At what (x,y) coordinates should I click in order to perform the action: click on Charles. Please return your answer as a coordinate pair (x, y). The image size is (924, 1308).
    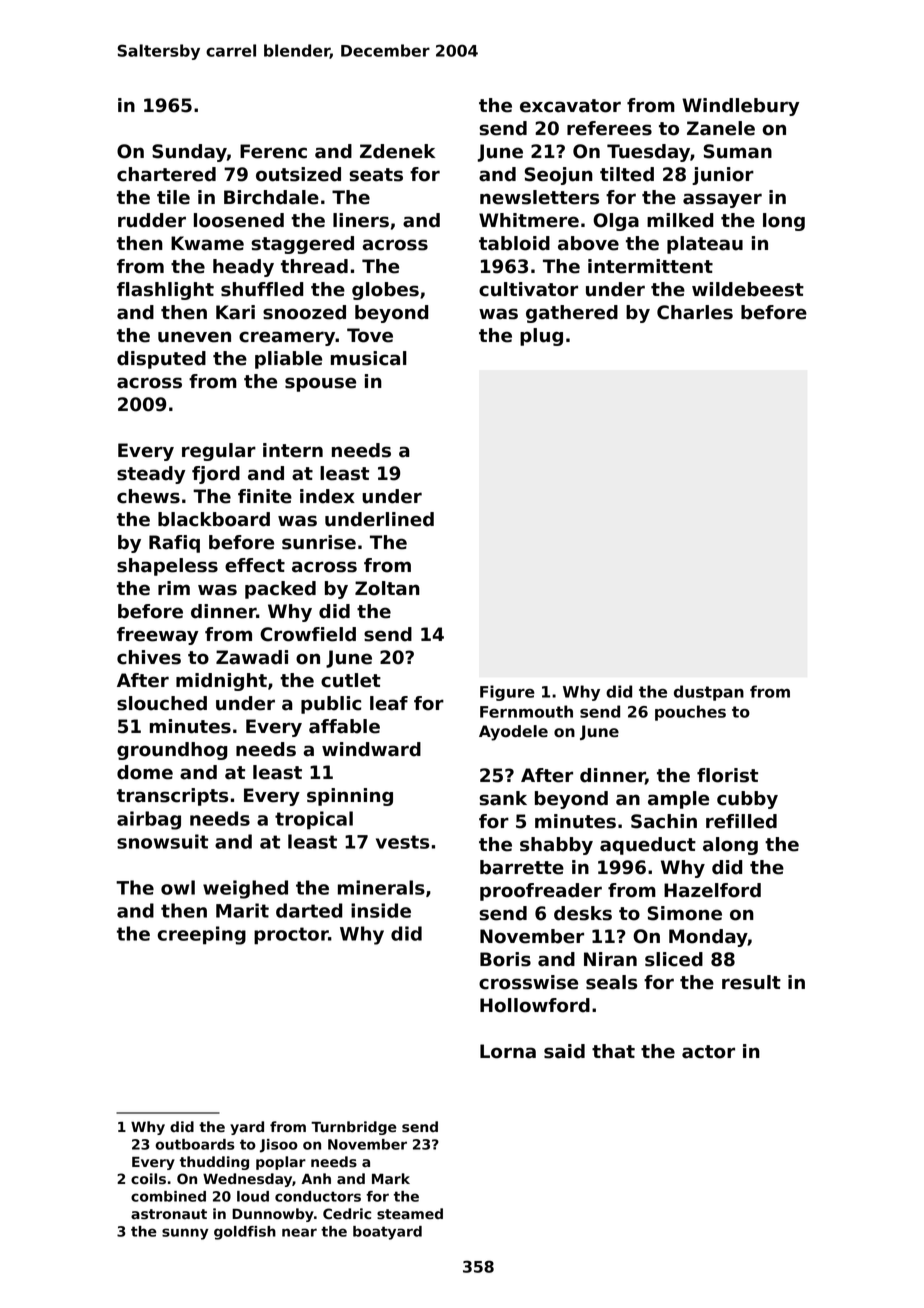
    Looking at the image, I should click on (695, 312).
